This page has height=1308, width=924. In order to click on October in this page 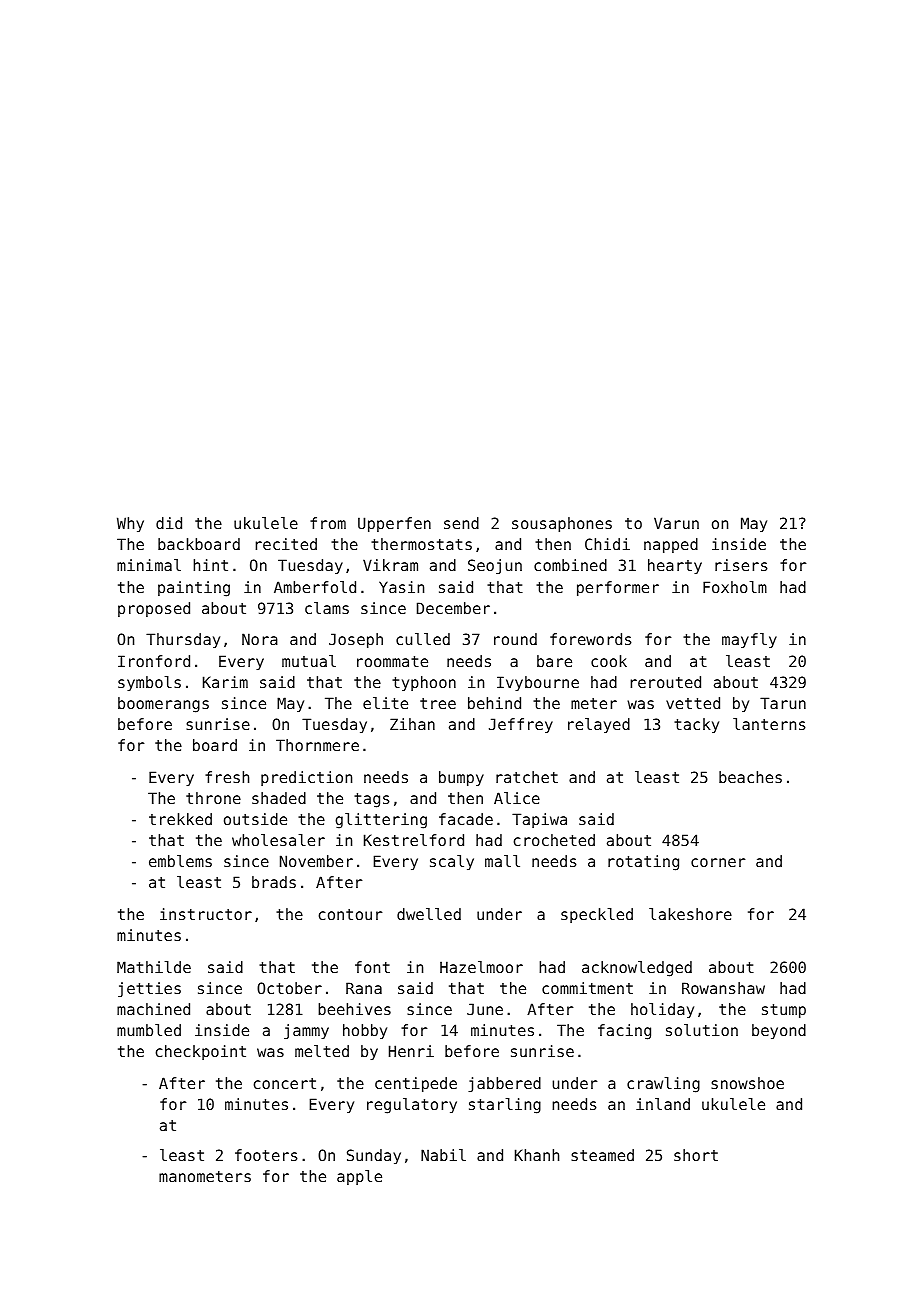, I will do `click(289, 988)`.
